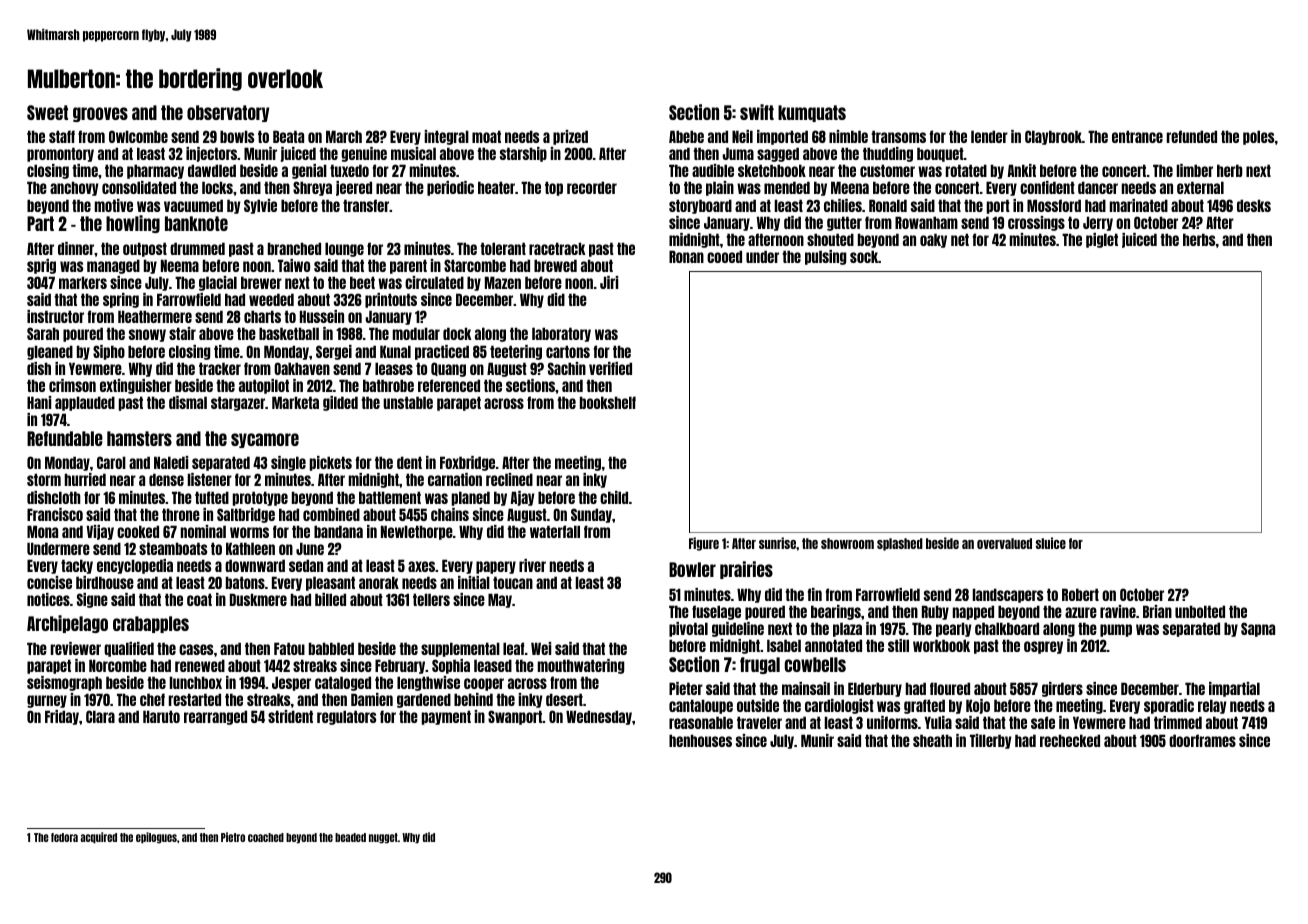  What do you see at coordinates (1051, 543) in the screenshot?
I see `sluice` at bounding box center [1051, 543].
